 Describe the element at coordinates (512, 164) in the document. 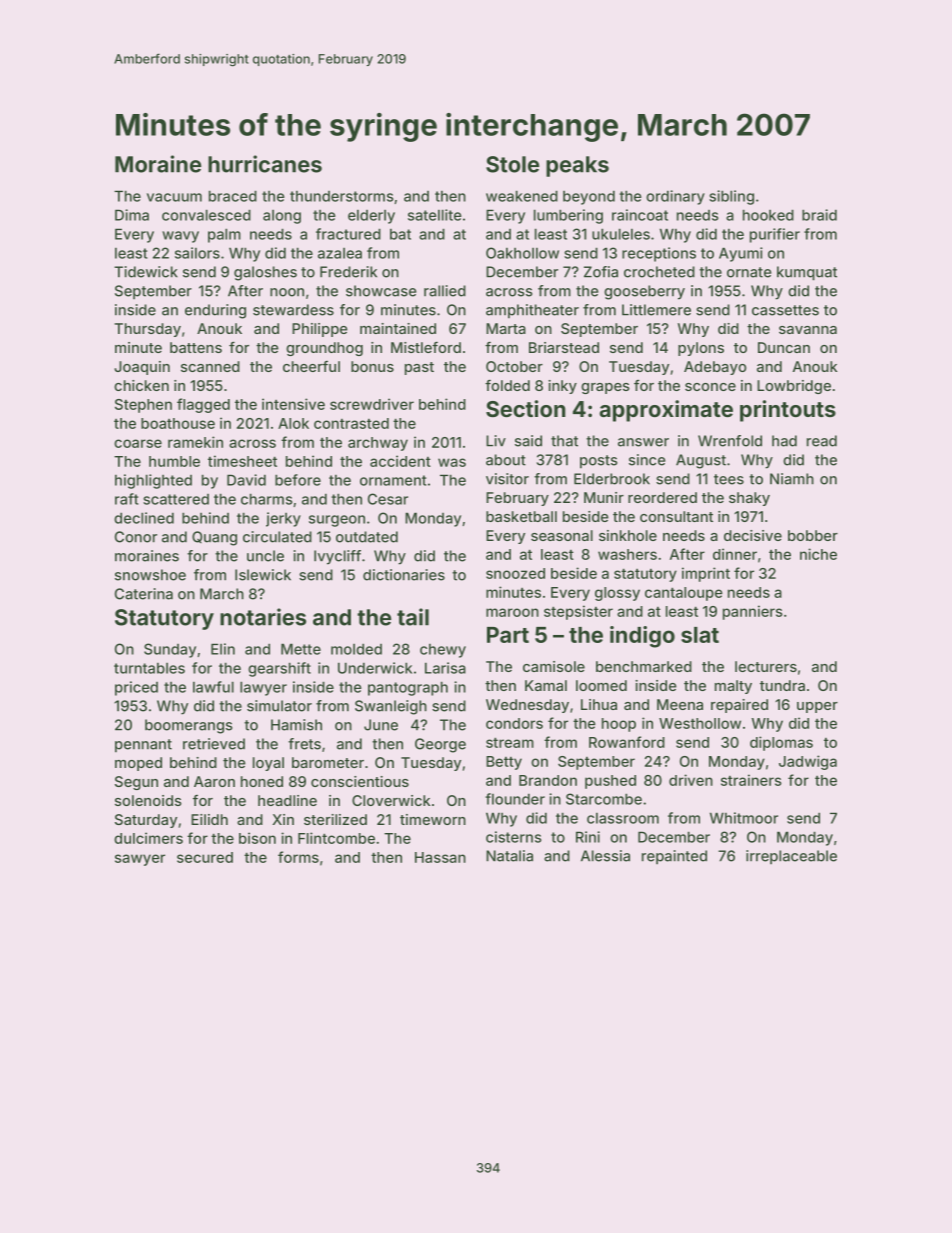

I see `Stole` at that location.
